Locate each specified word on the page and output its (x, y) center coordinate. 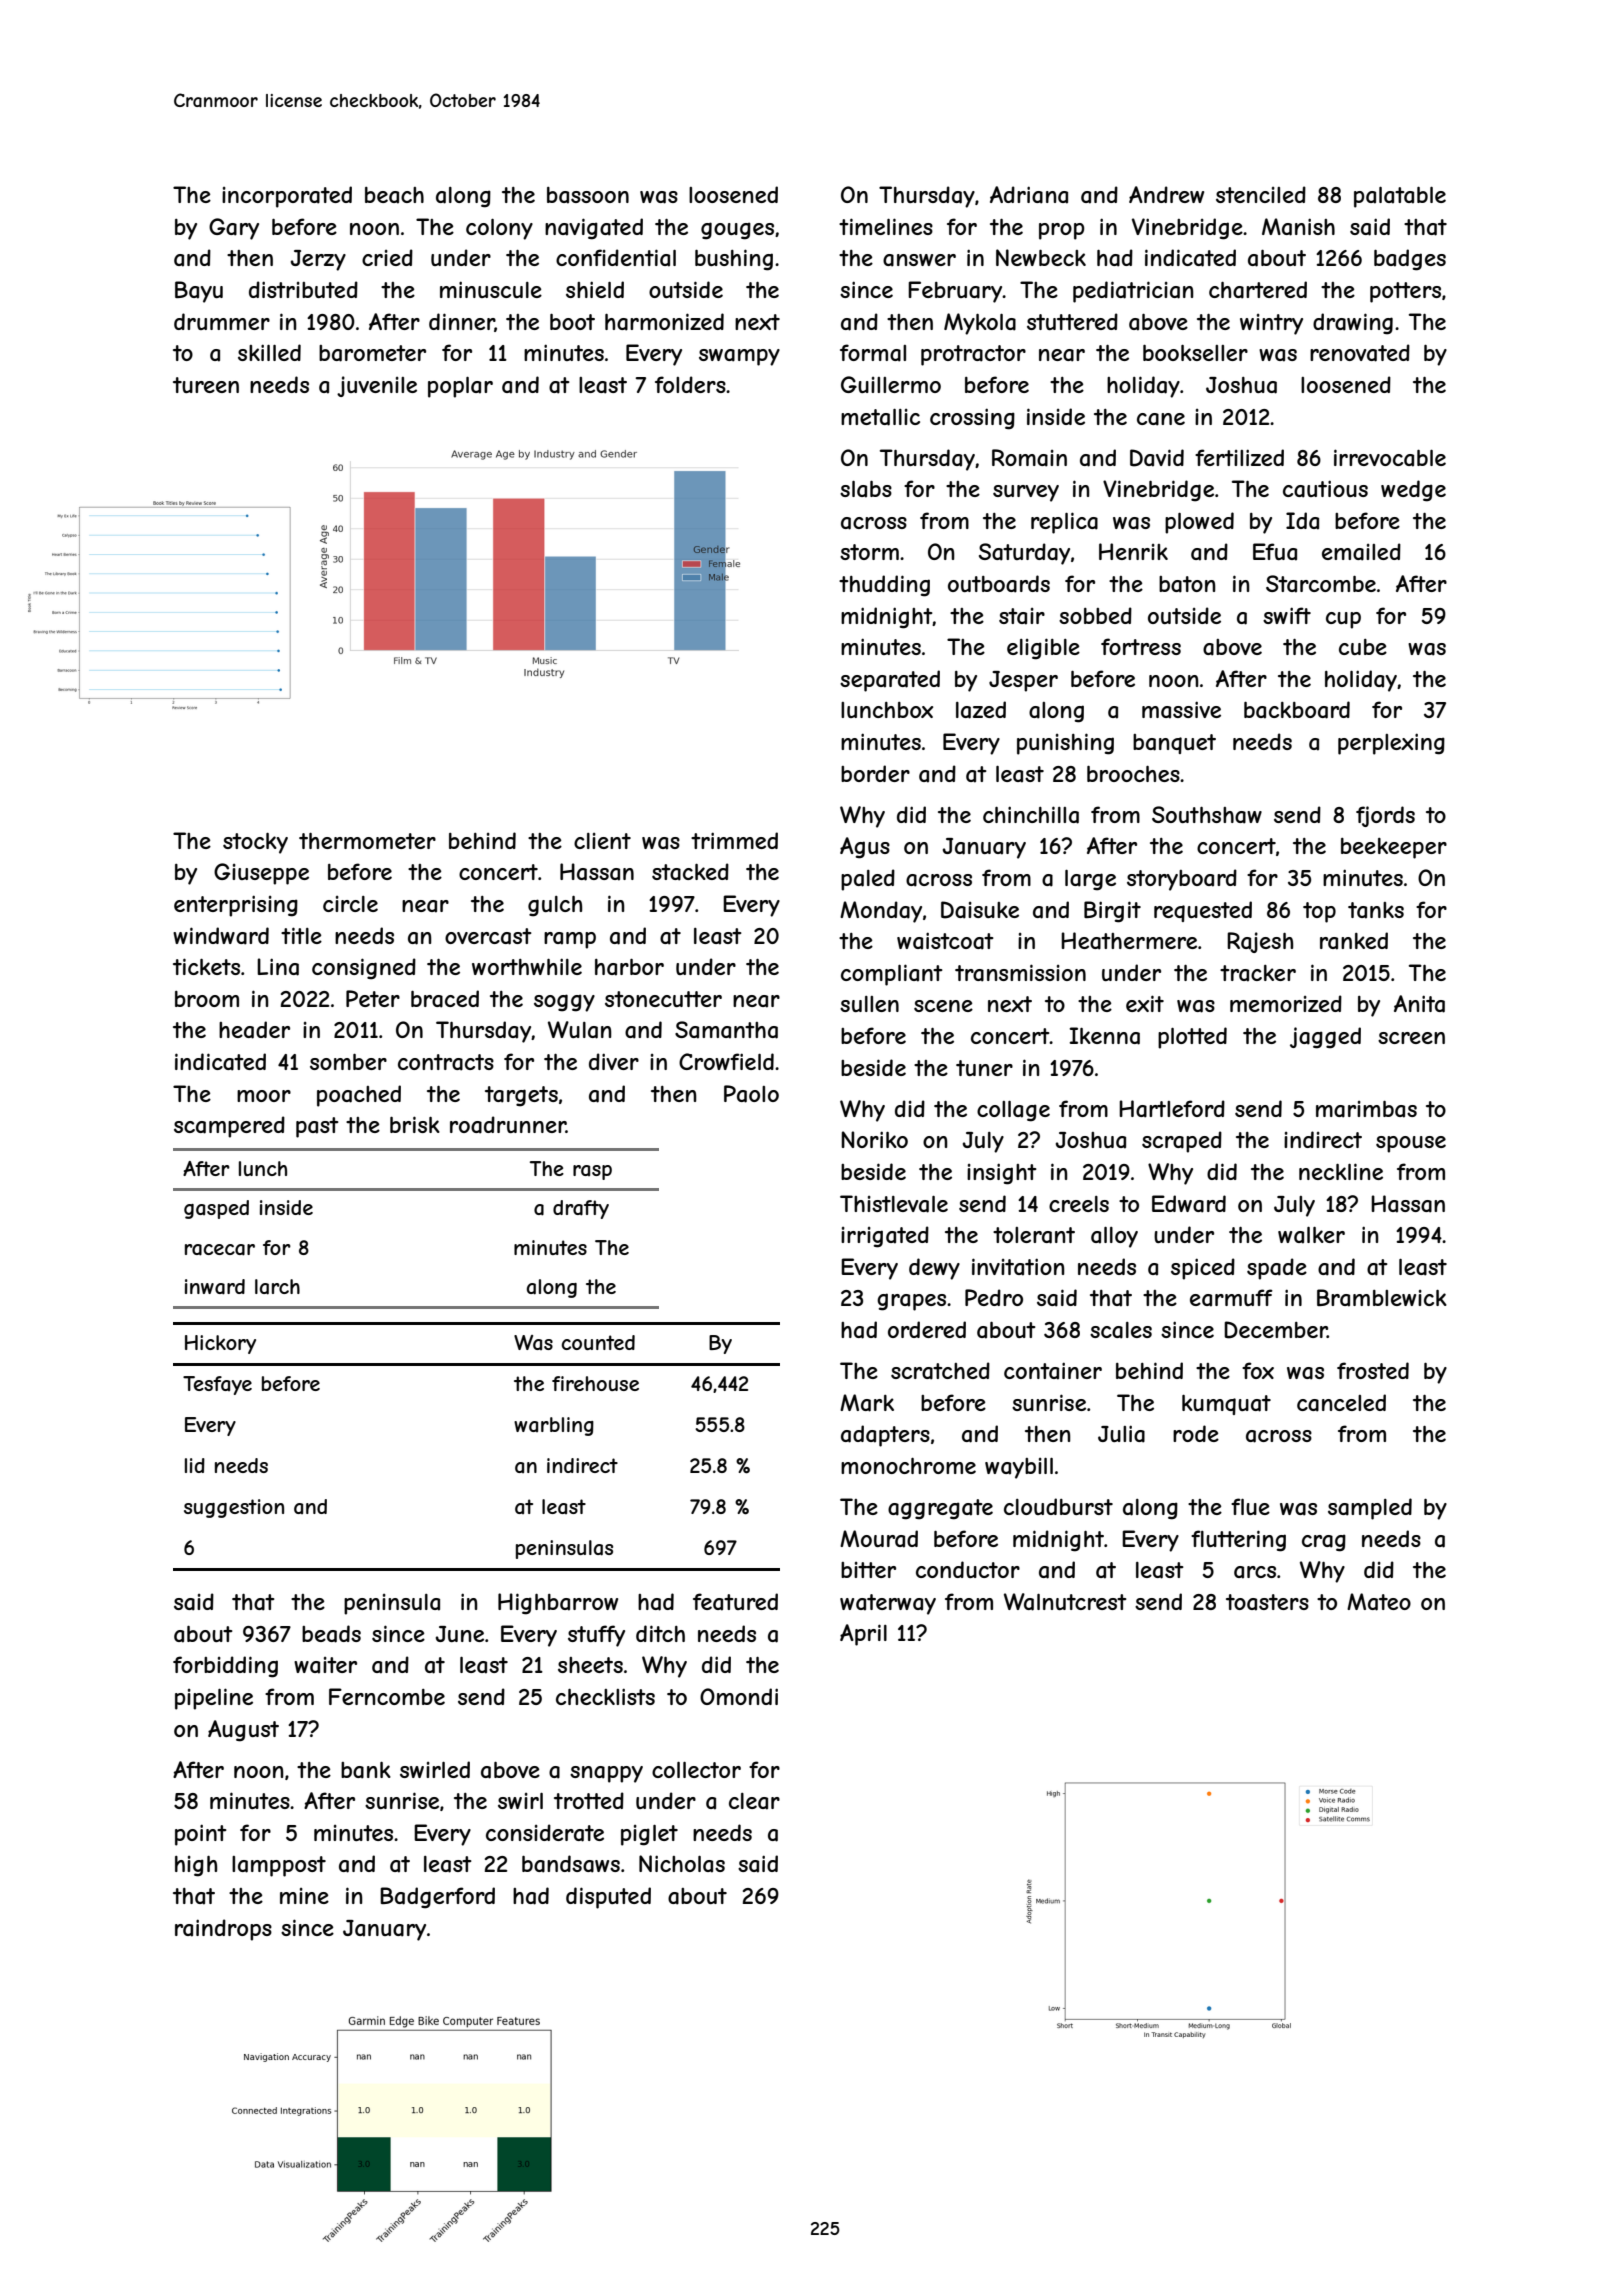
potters (1405, 292)
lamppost (279, 1866)
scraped (1182, 1142)
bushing (734, 260)
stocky (255, 843)
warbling (554, 1426)
